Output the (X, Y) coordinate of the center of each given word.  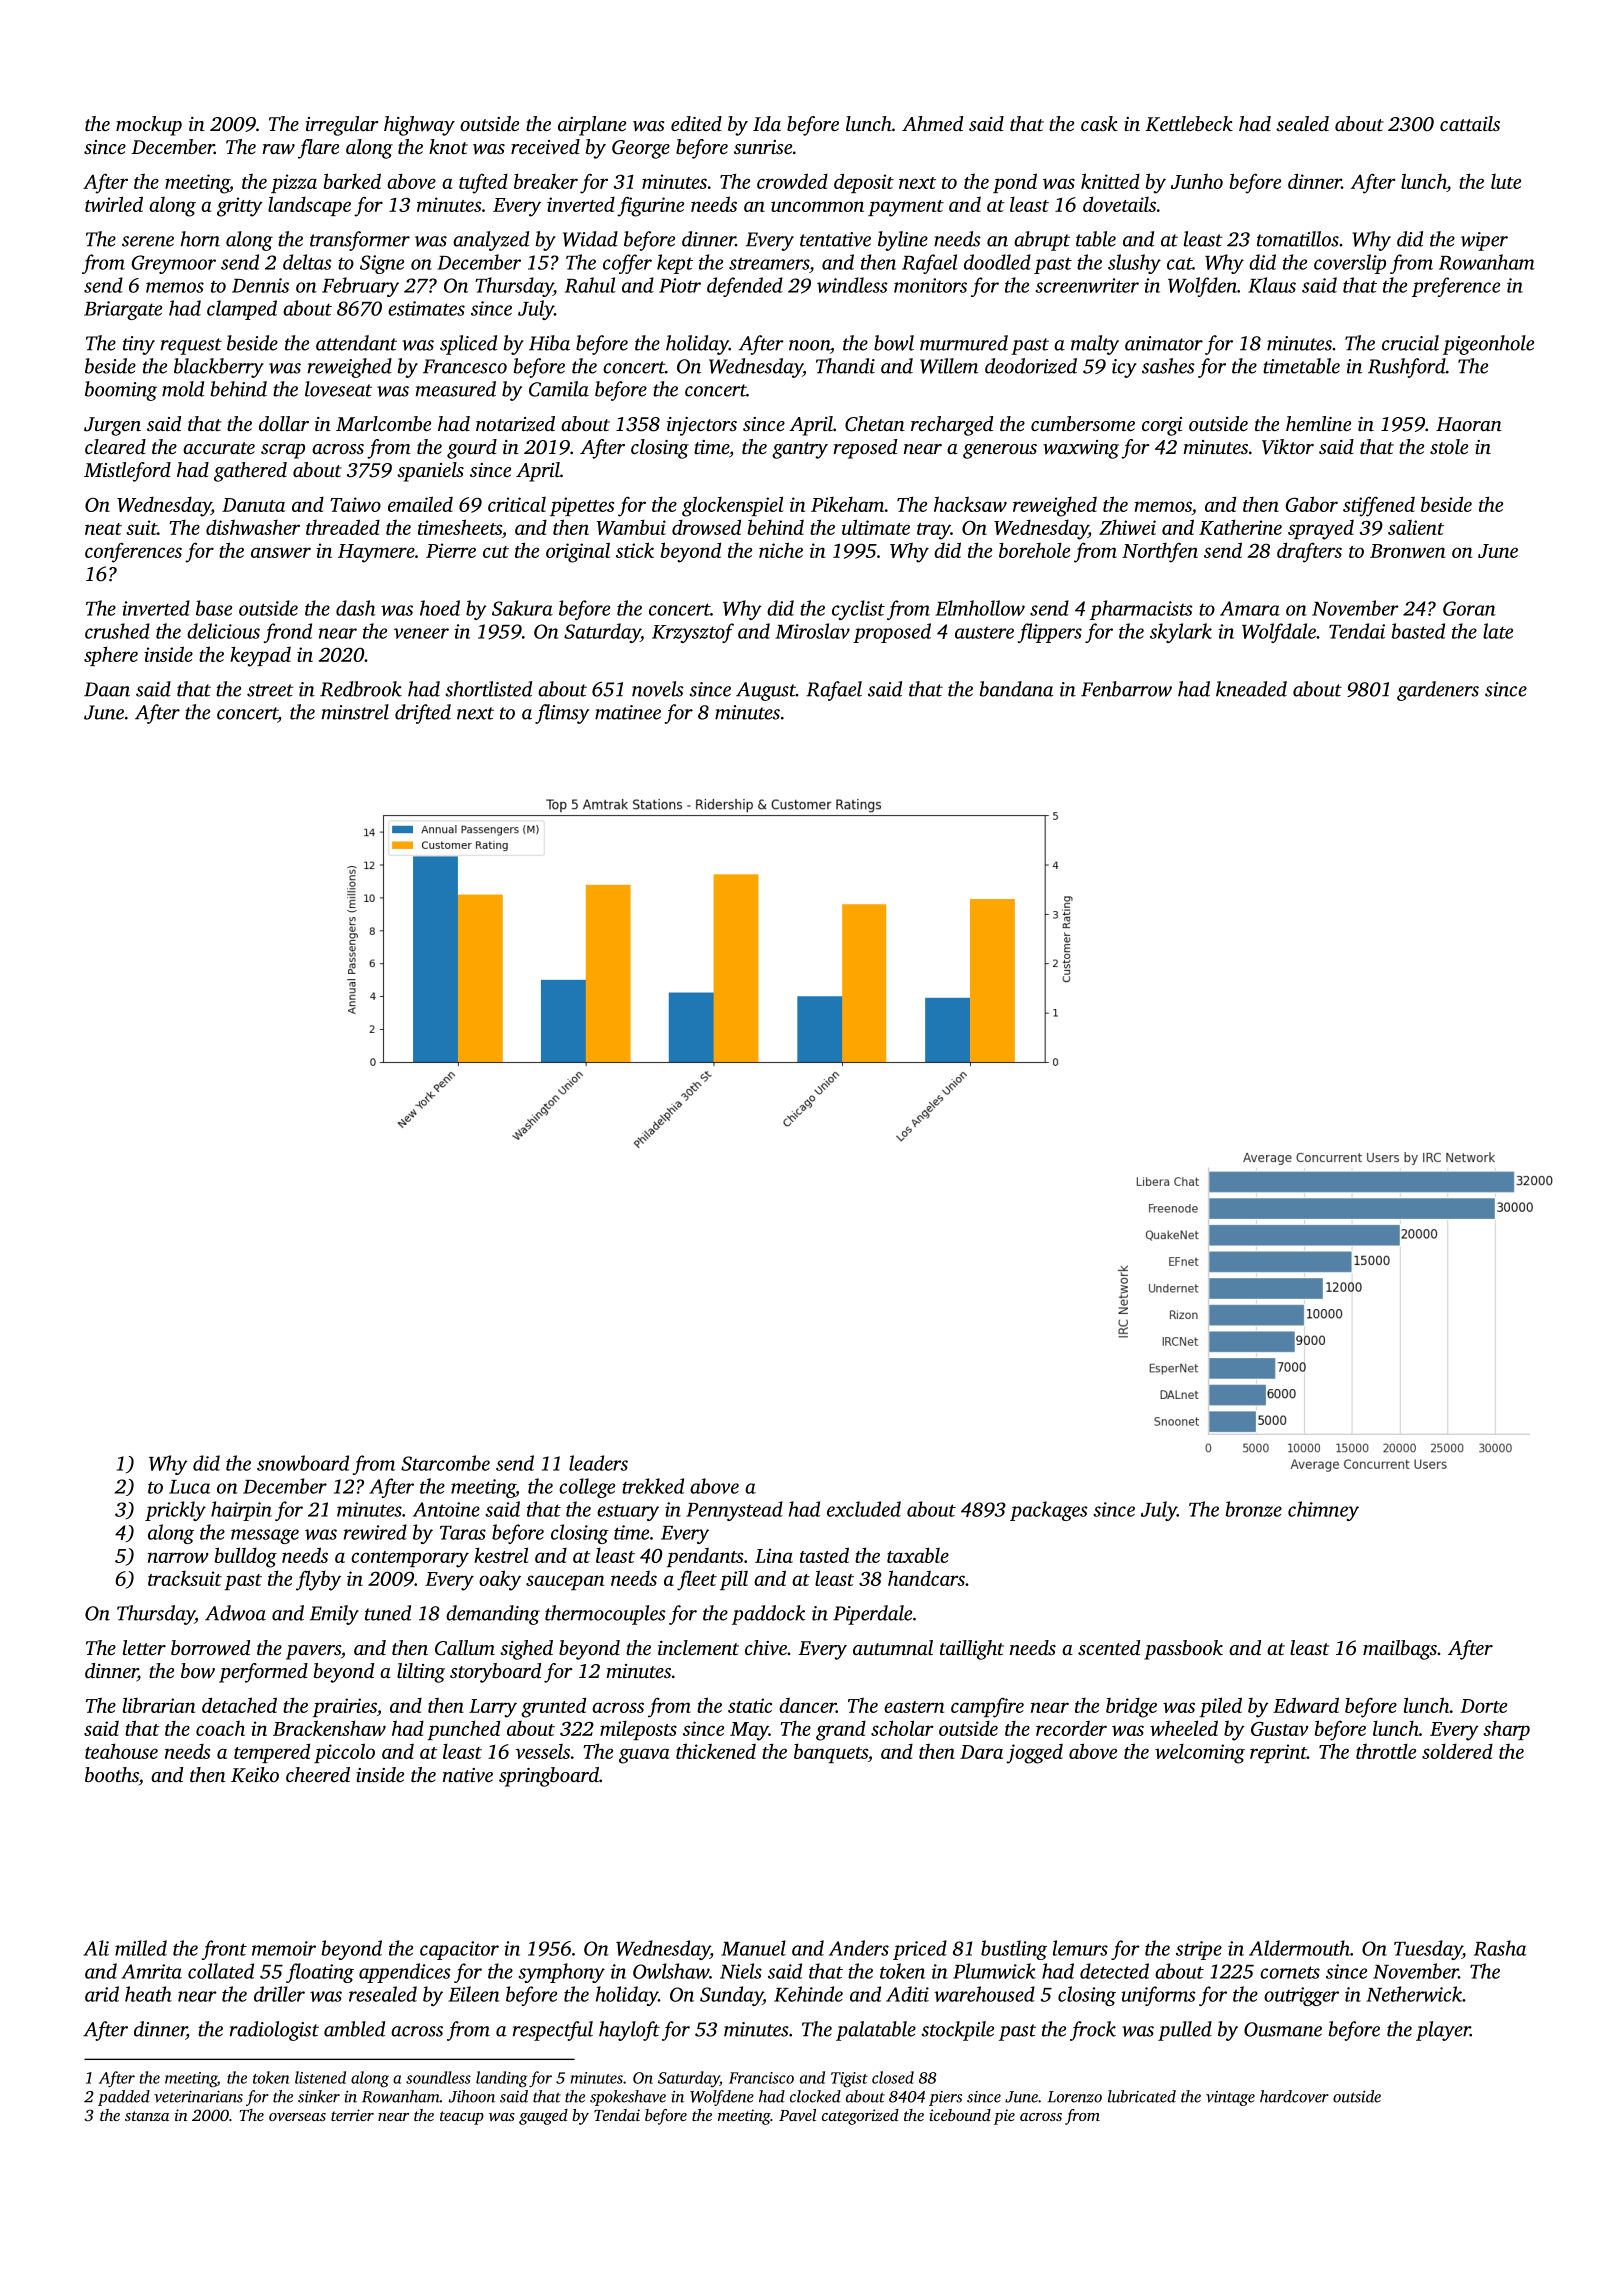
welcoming (1200, 1754)
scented (1109, 1647)
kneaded (1251, 689)
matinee (628, 712)
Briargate (123, 310)
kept (675, 264)
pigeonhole (1488, 345)
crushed (117, 631)
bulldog (245, 1557)
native (468, 1775)
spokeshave (628, 2098)
